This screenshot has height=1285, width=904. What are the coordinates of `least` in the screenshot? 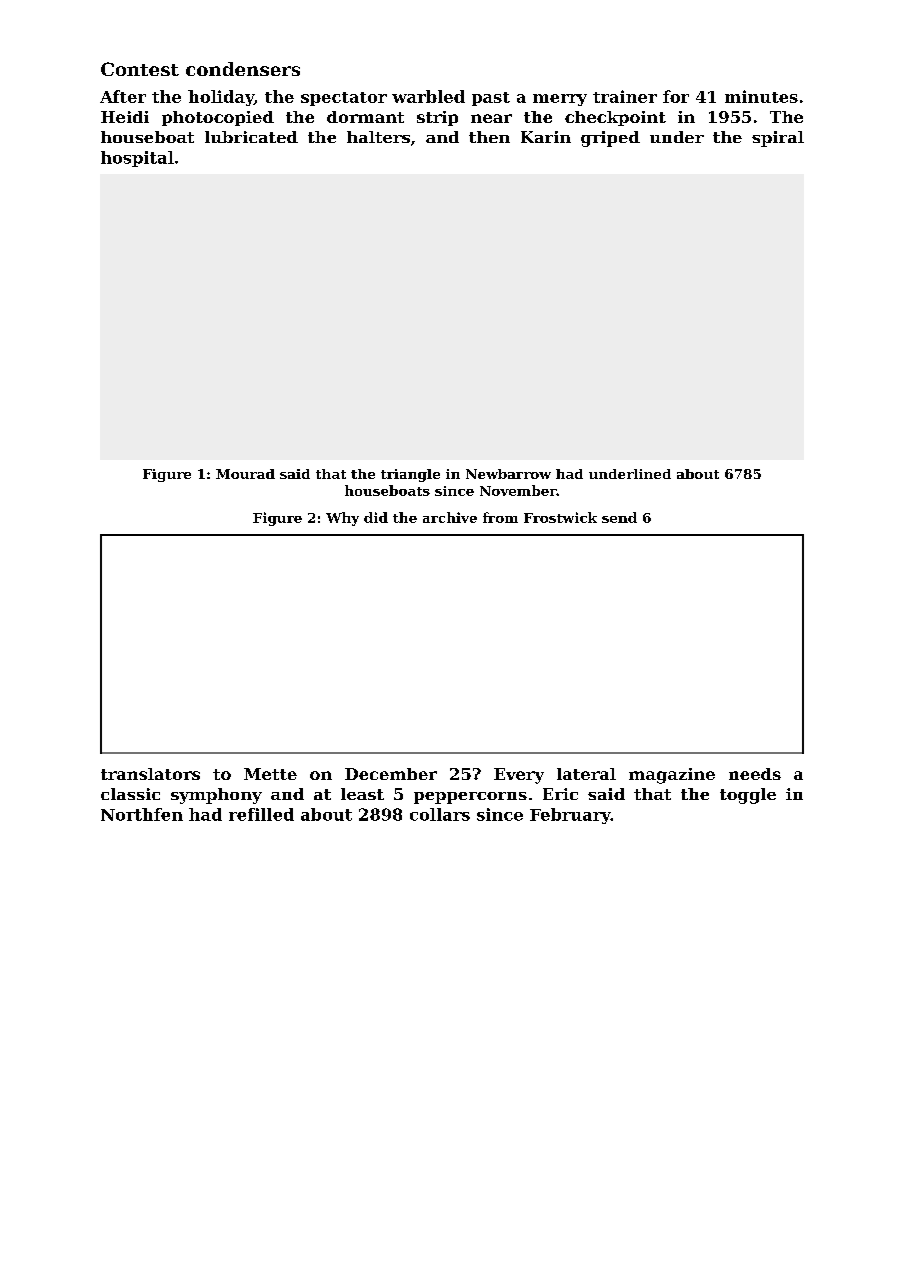 It's located at (362, 794).
